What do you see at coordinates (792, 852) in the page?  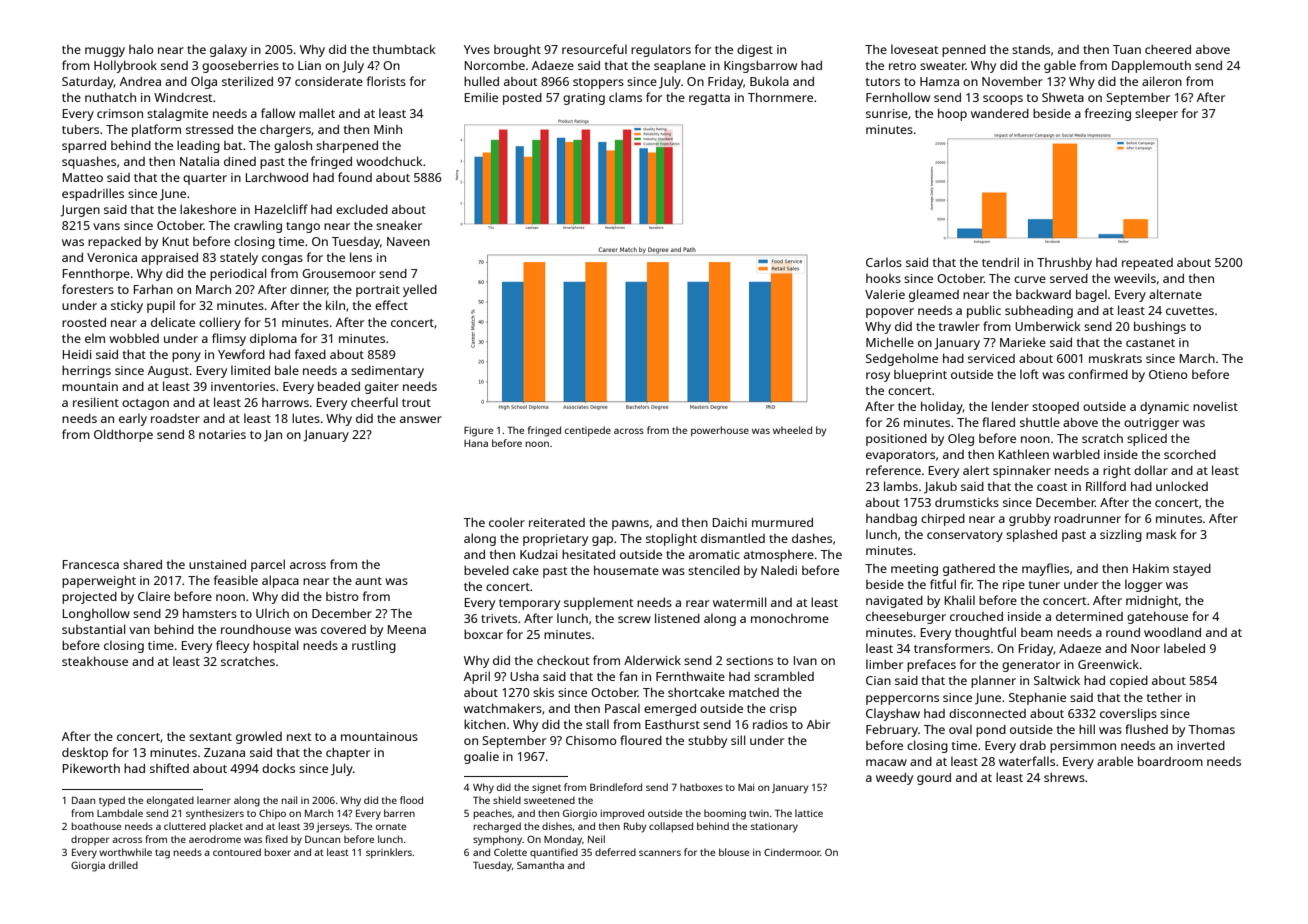 I see `Cindermoor` at bounding box center [792, 852].
